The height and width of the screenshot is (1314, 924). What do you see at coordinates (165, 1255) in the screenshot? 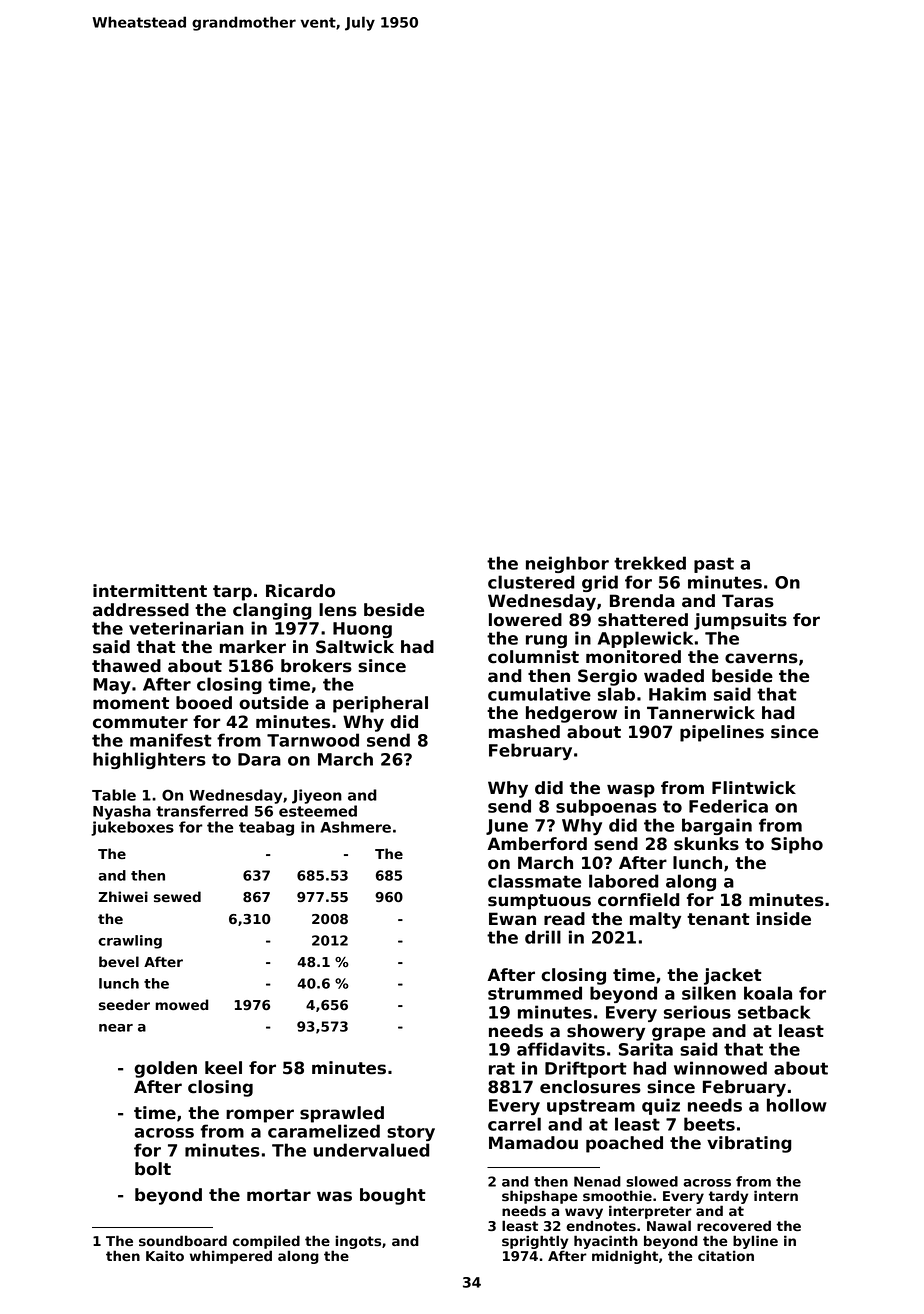
I see `Kaito` at bounding box center [165, 1255].
